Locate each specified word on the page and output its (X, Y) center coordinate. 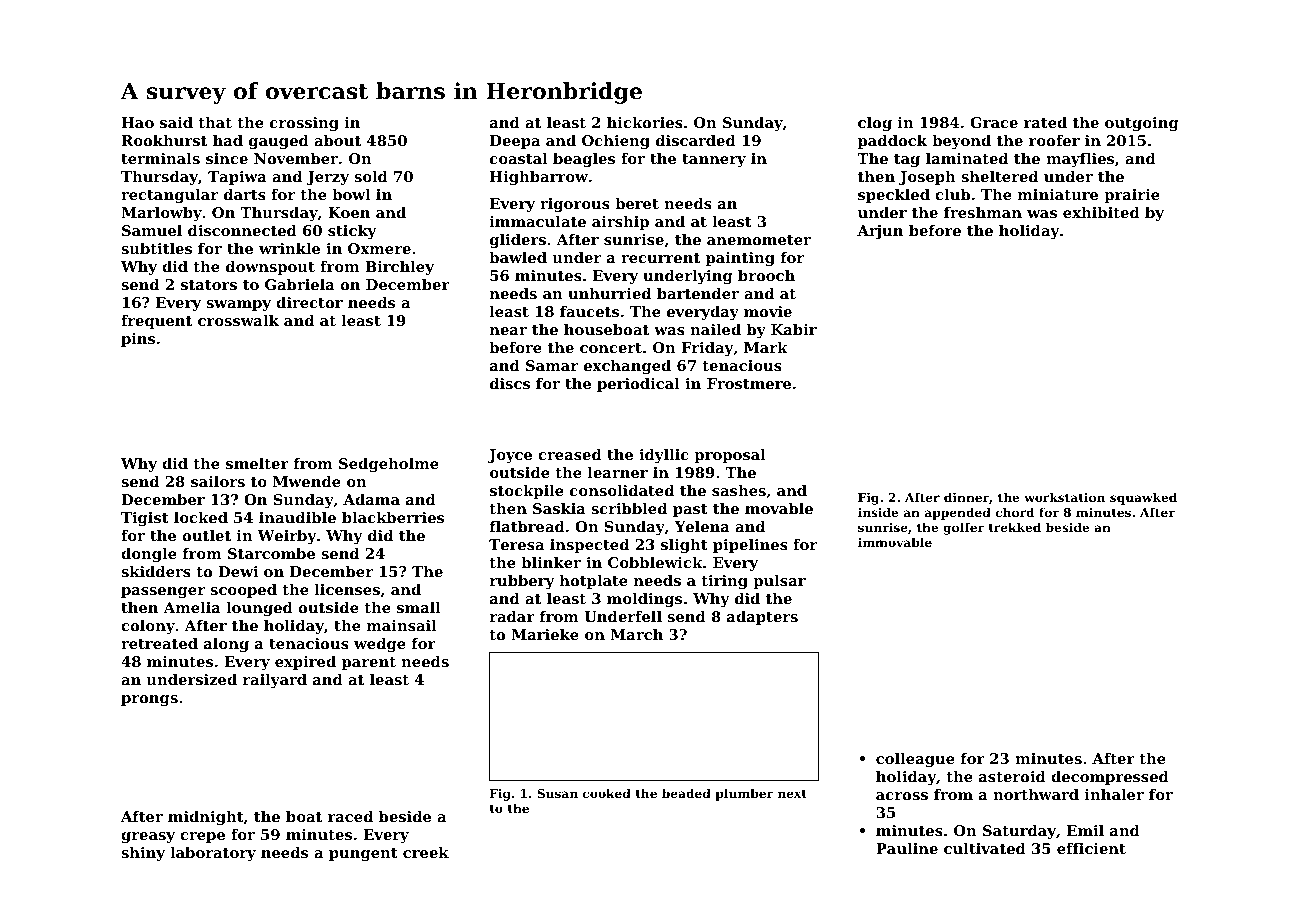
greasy (148, 837)
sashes (739, 490)
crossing (304, 124)
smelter (257, 463)
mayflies (1080, 160)
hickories (645, 122)
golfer (963, 528)
